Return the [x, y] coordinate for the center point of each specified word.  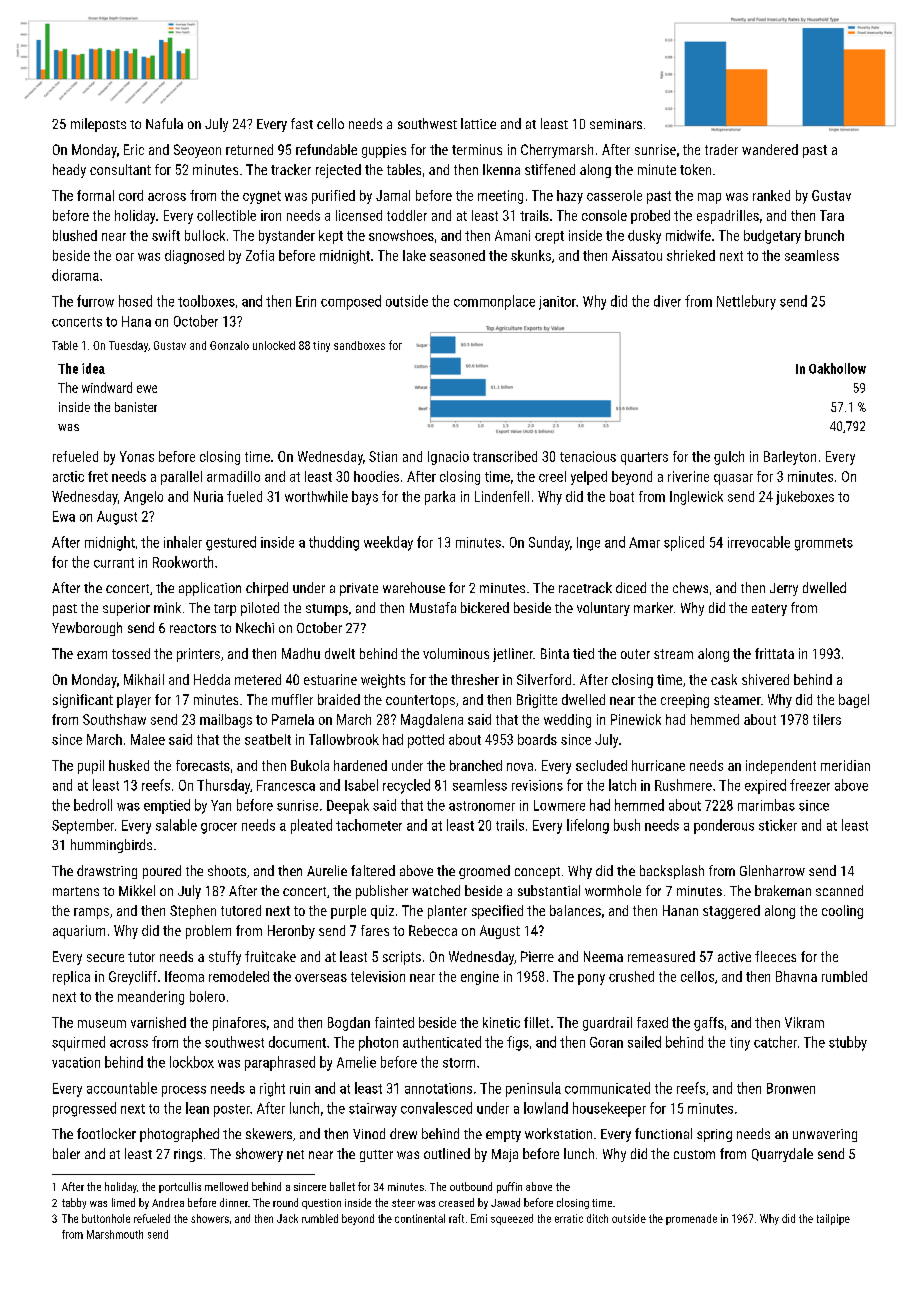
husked [129, 765]
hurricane [658, 765]
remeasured [661, 956]
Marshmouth [115, 1234]
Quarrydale [782, 1155]
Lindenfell [502, 496]
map [709, 198]
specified [497, 912]
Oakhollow [837, 368]
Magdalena [432, 721]
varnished [158, 1022]
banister [136, 407]
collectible [226, 215]
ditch [597, 1218]
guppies [384, 151]
